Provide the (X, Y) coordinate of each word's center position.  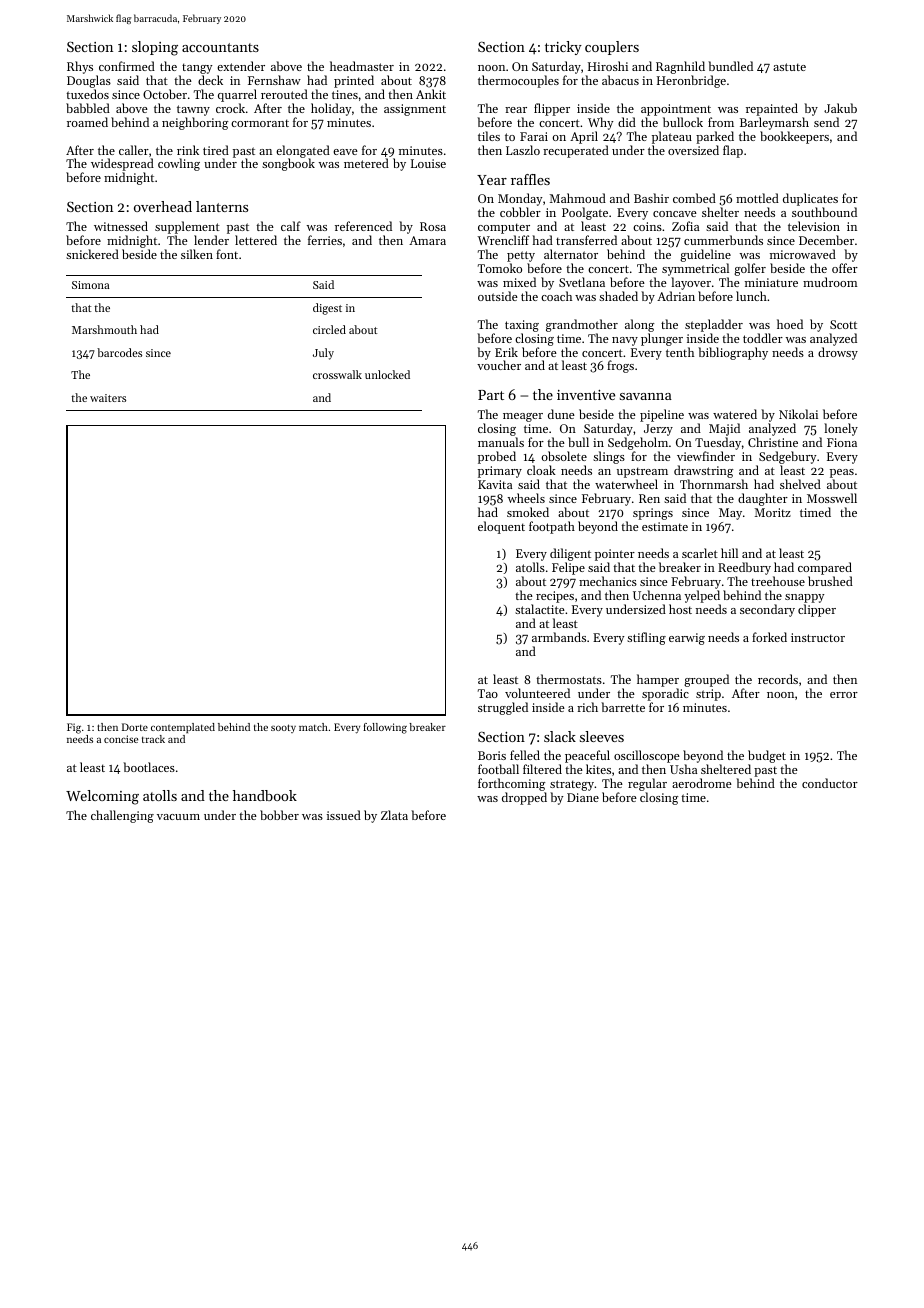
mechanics (608, 581)
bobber (279, 815)
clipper (817, 610)
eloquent (501, 527)
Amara (427, 240)
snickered (92, 254)
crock (230, 108)
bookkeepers (794, 137)
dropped (524, 798)
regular (647, 784)
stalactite (540, 609)
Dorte (135, 727)
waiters (108, 398)
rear (516, 110)
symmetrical (695, 269)
